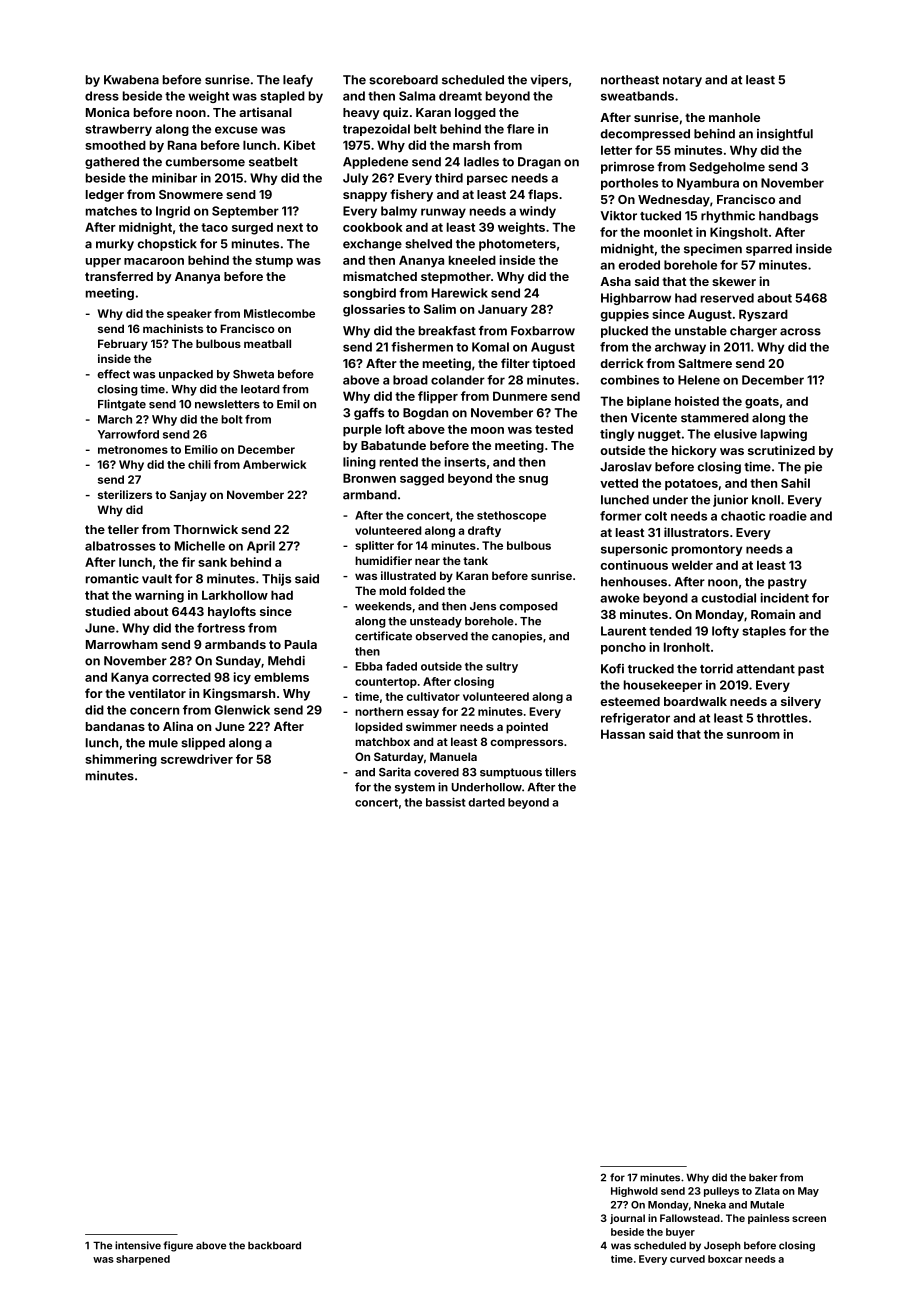 The image size is (924, 1308). Describe the element at coordinates (549, 81) in the screenshot. I see `vipers` at that location.
